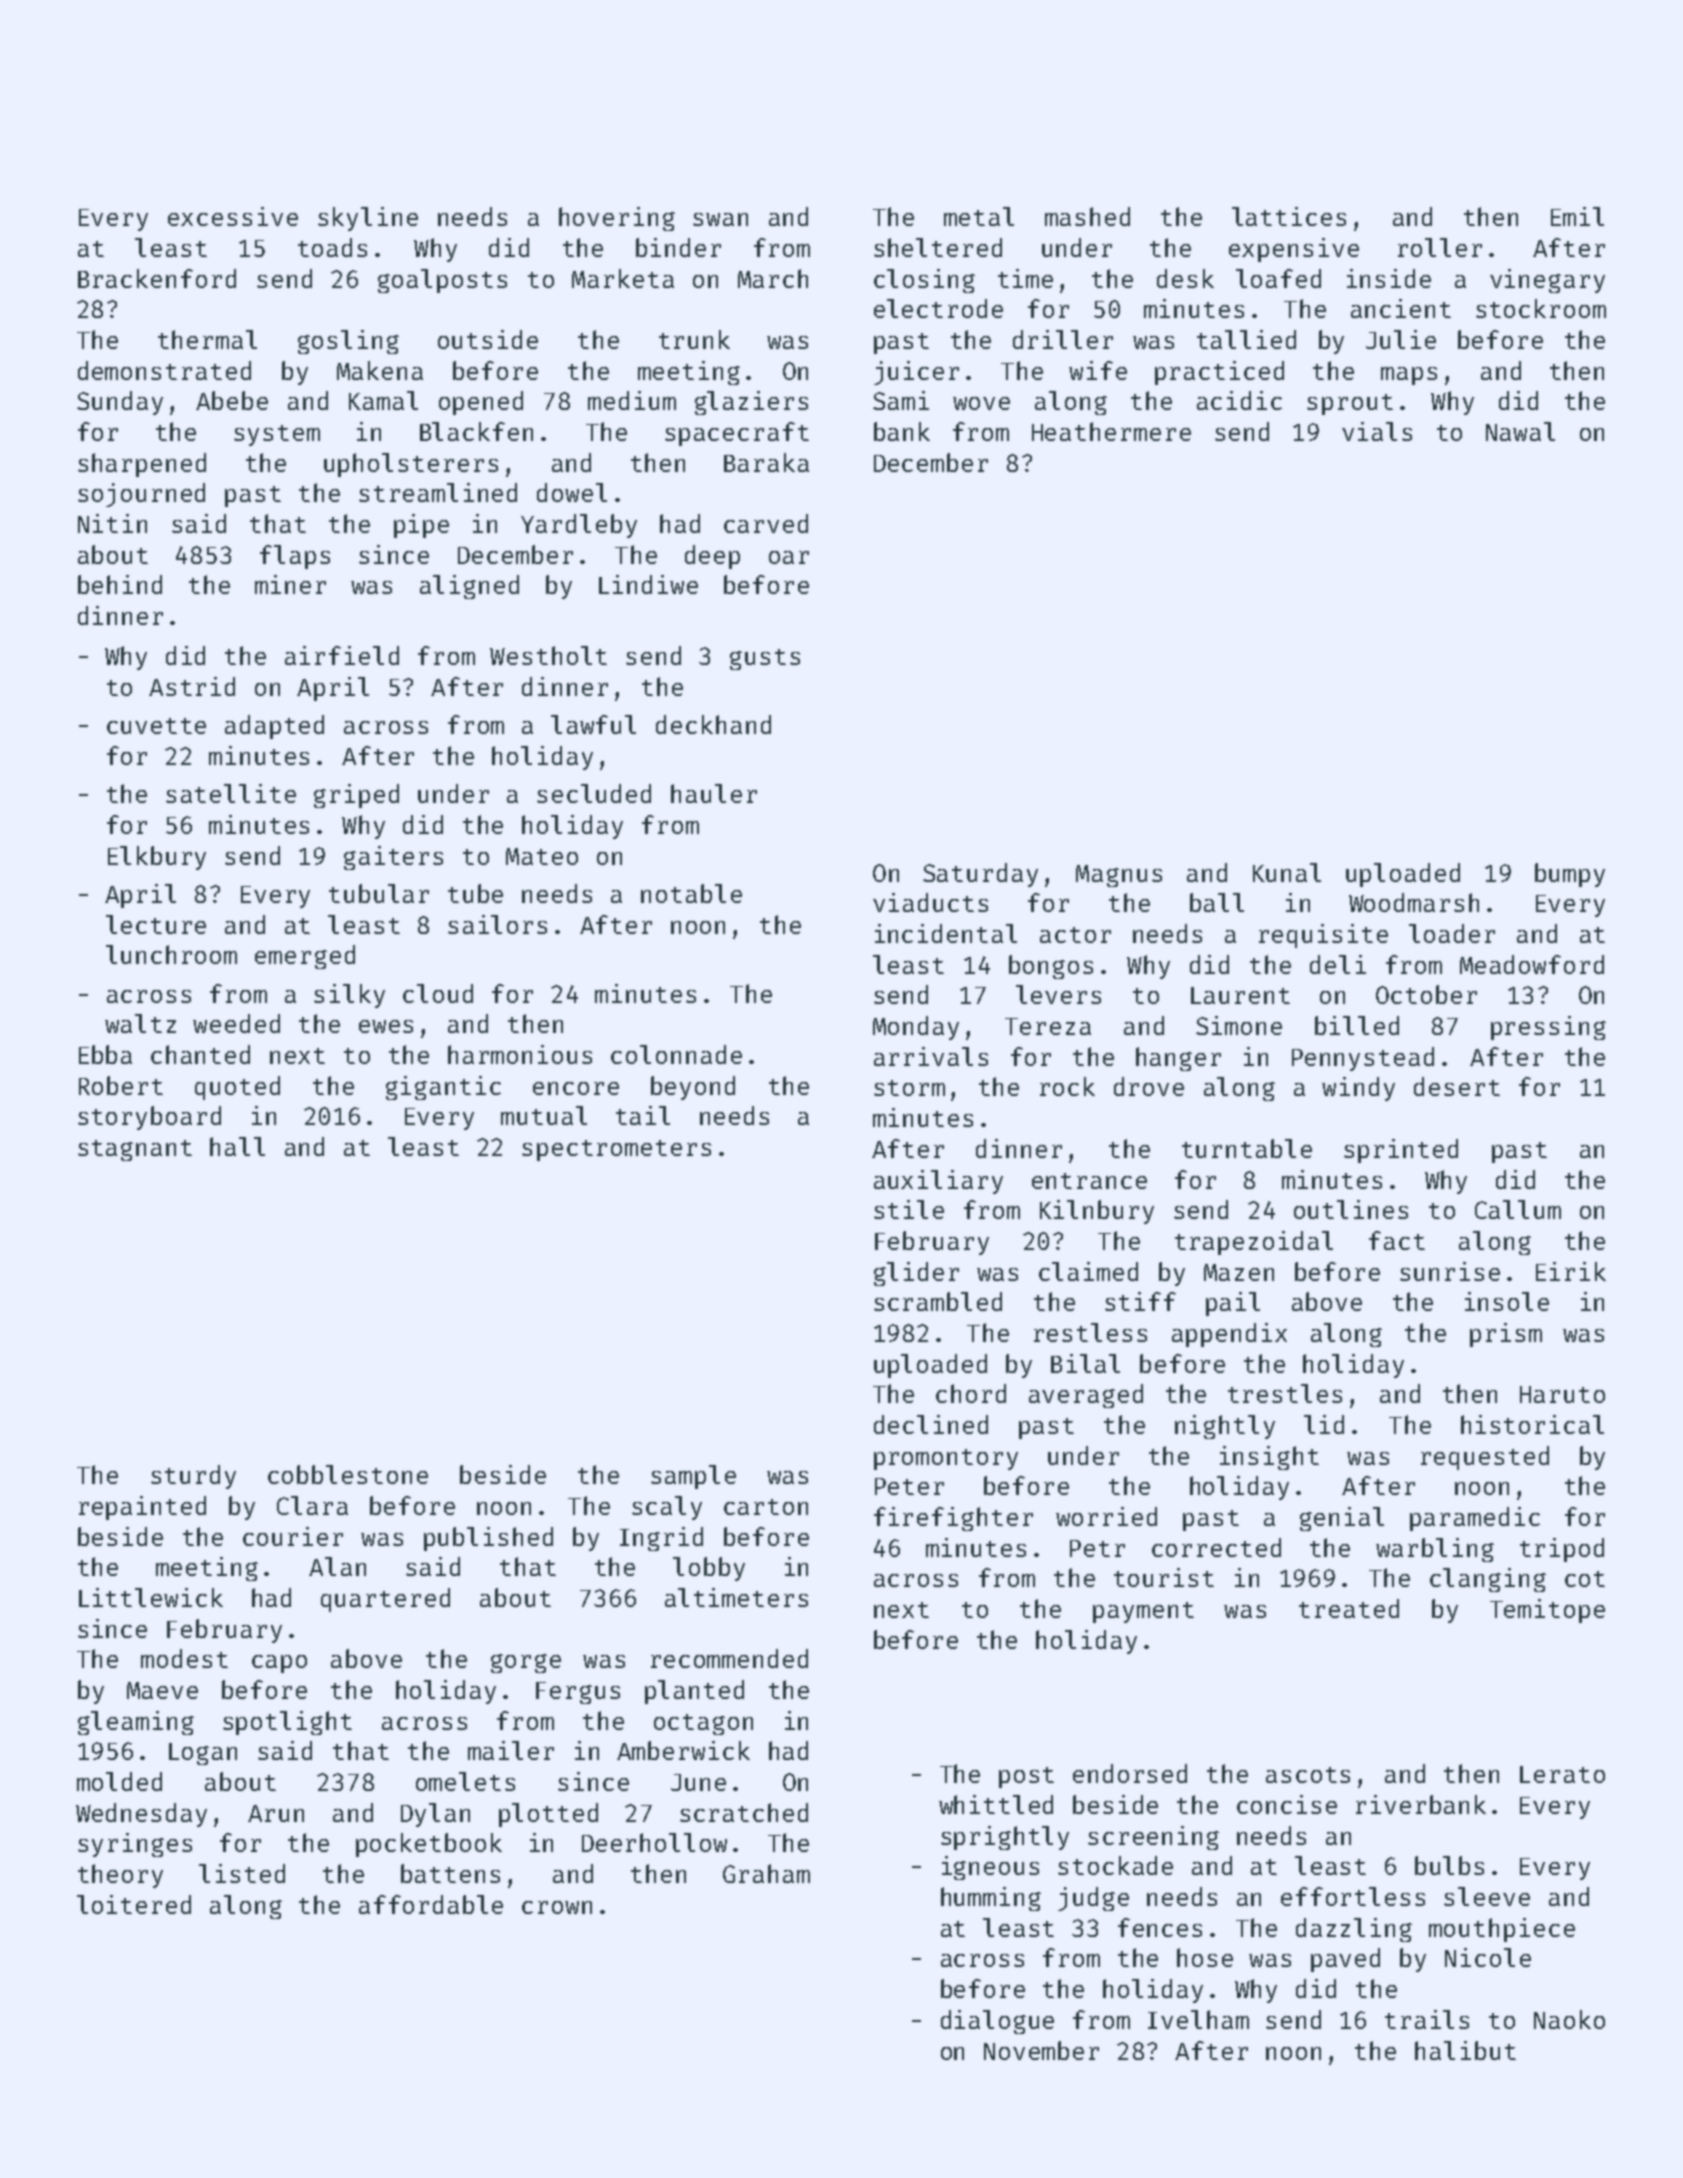 The height and width of the page is (2178, 1683). I want to click on Eirik, so click(1571, 1271).
